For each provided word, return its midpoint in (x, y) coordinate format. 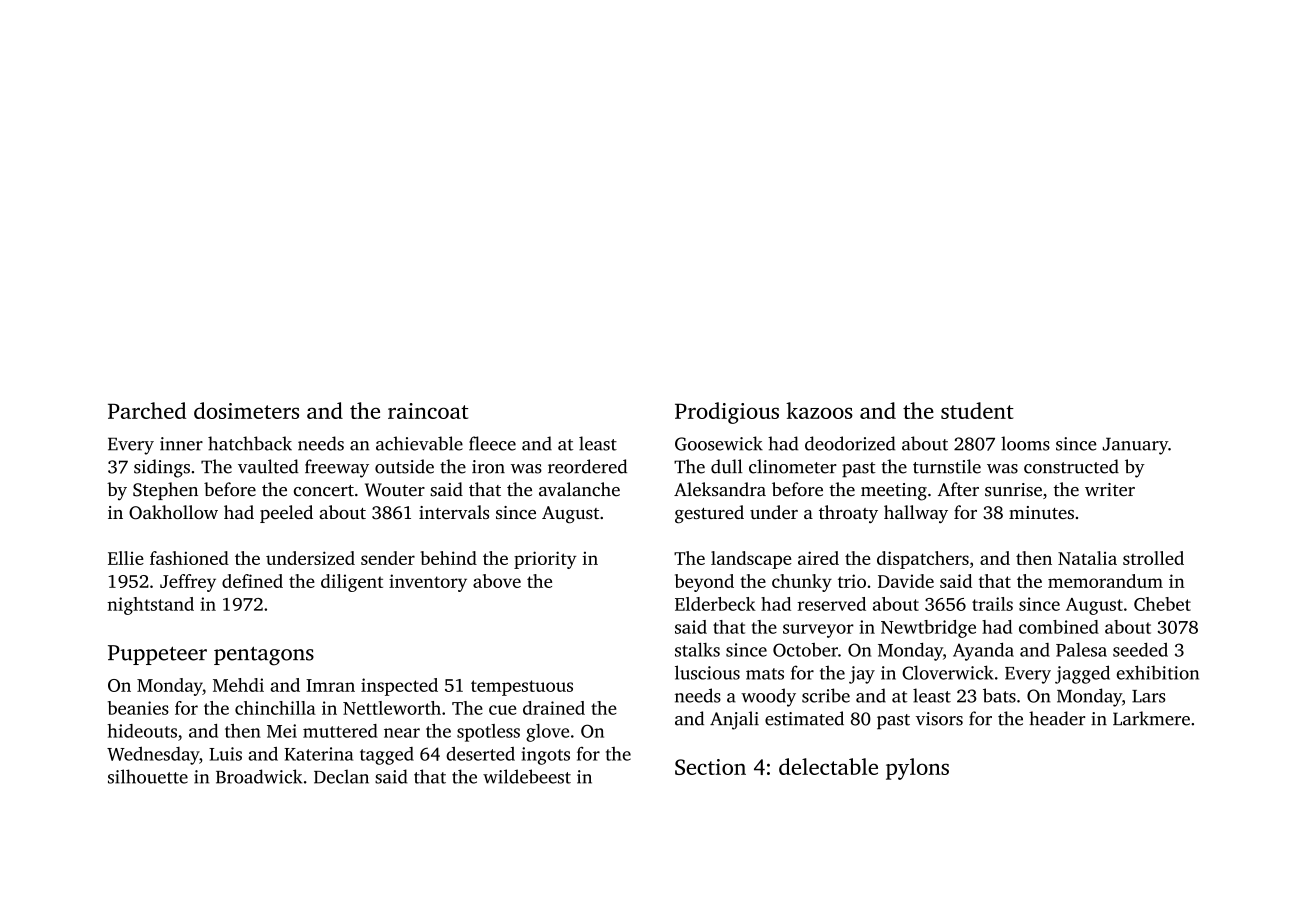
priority (545, 560)
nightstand (150, 606)
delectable (828, 766)
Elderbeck (715, 604)
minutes (1041, 512)
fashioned (189, 558)
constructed (1071, 466)
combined (1059, 627)
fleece (492, 443)
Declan (341, 776)
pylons (917, 769)
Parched (147, 410)
